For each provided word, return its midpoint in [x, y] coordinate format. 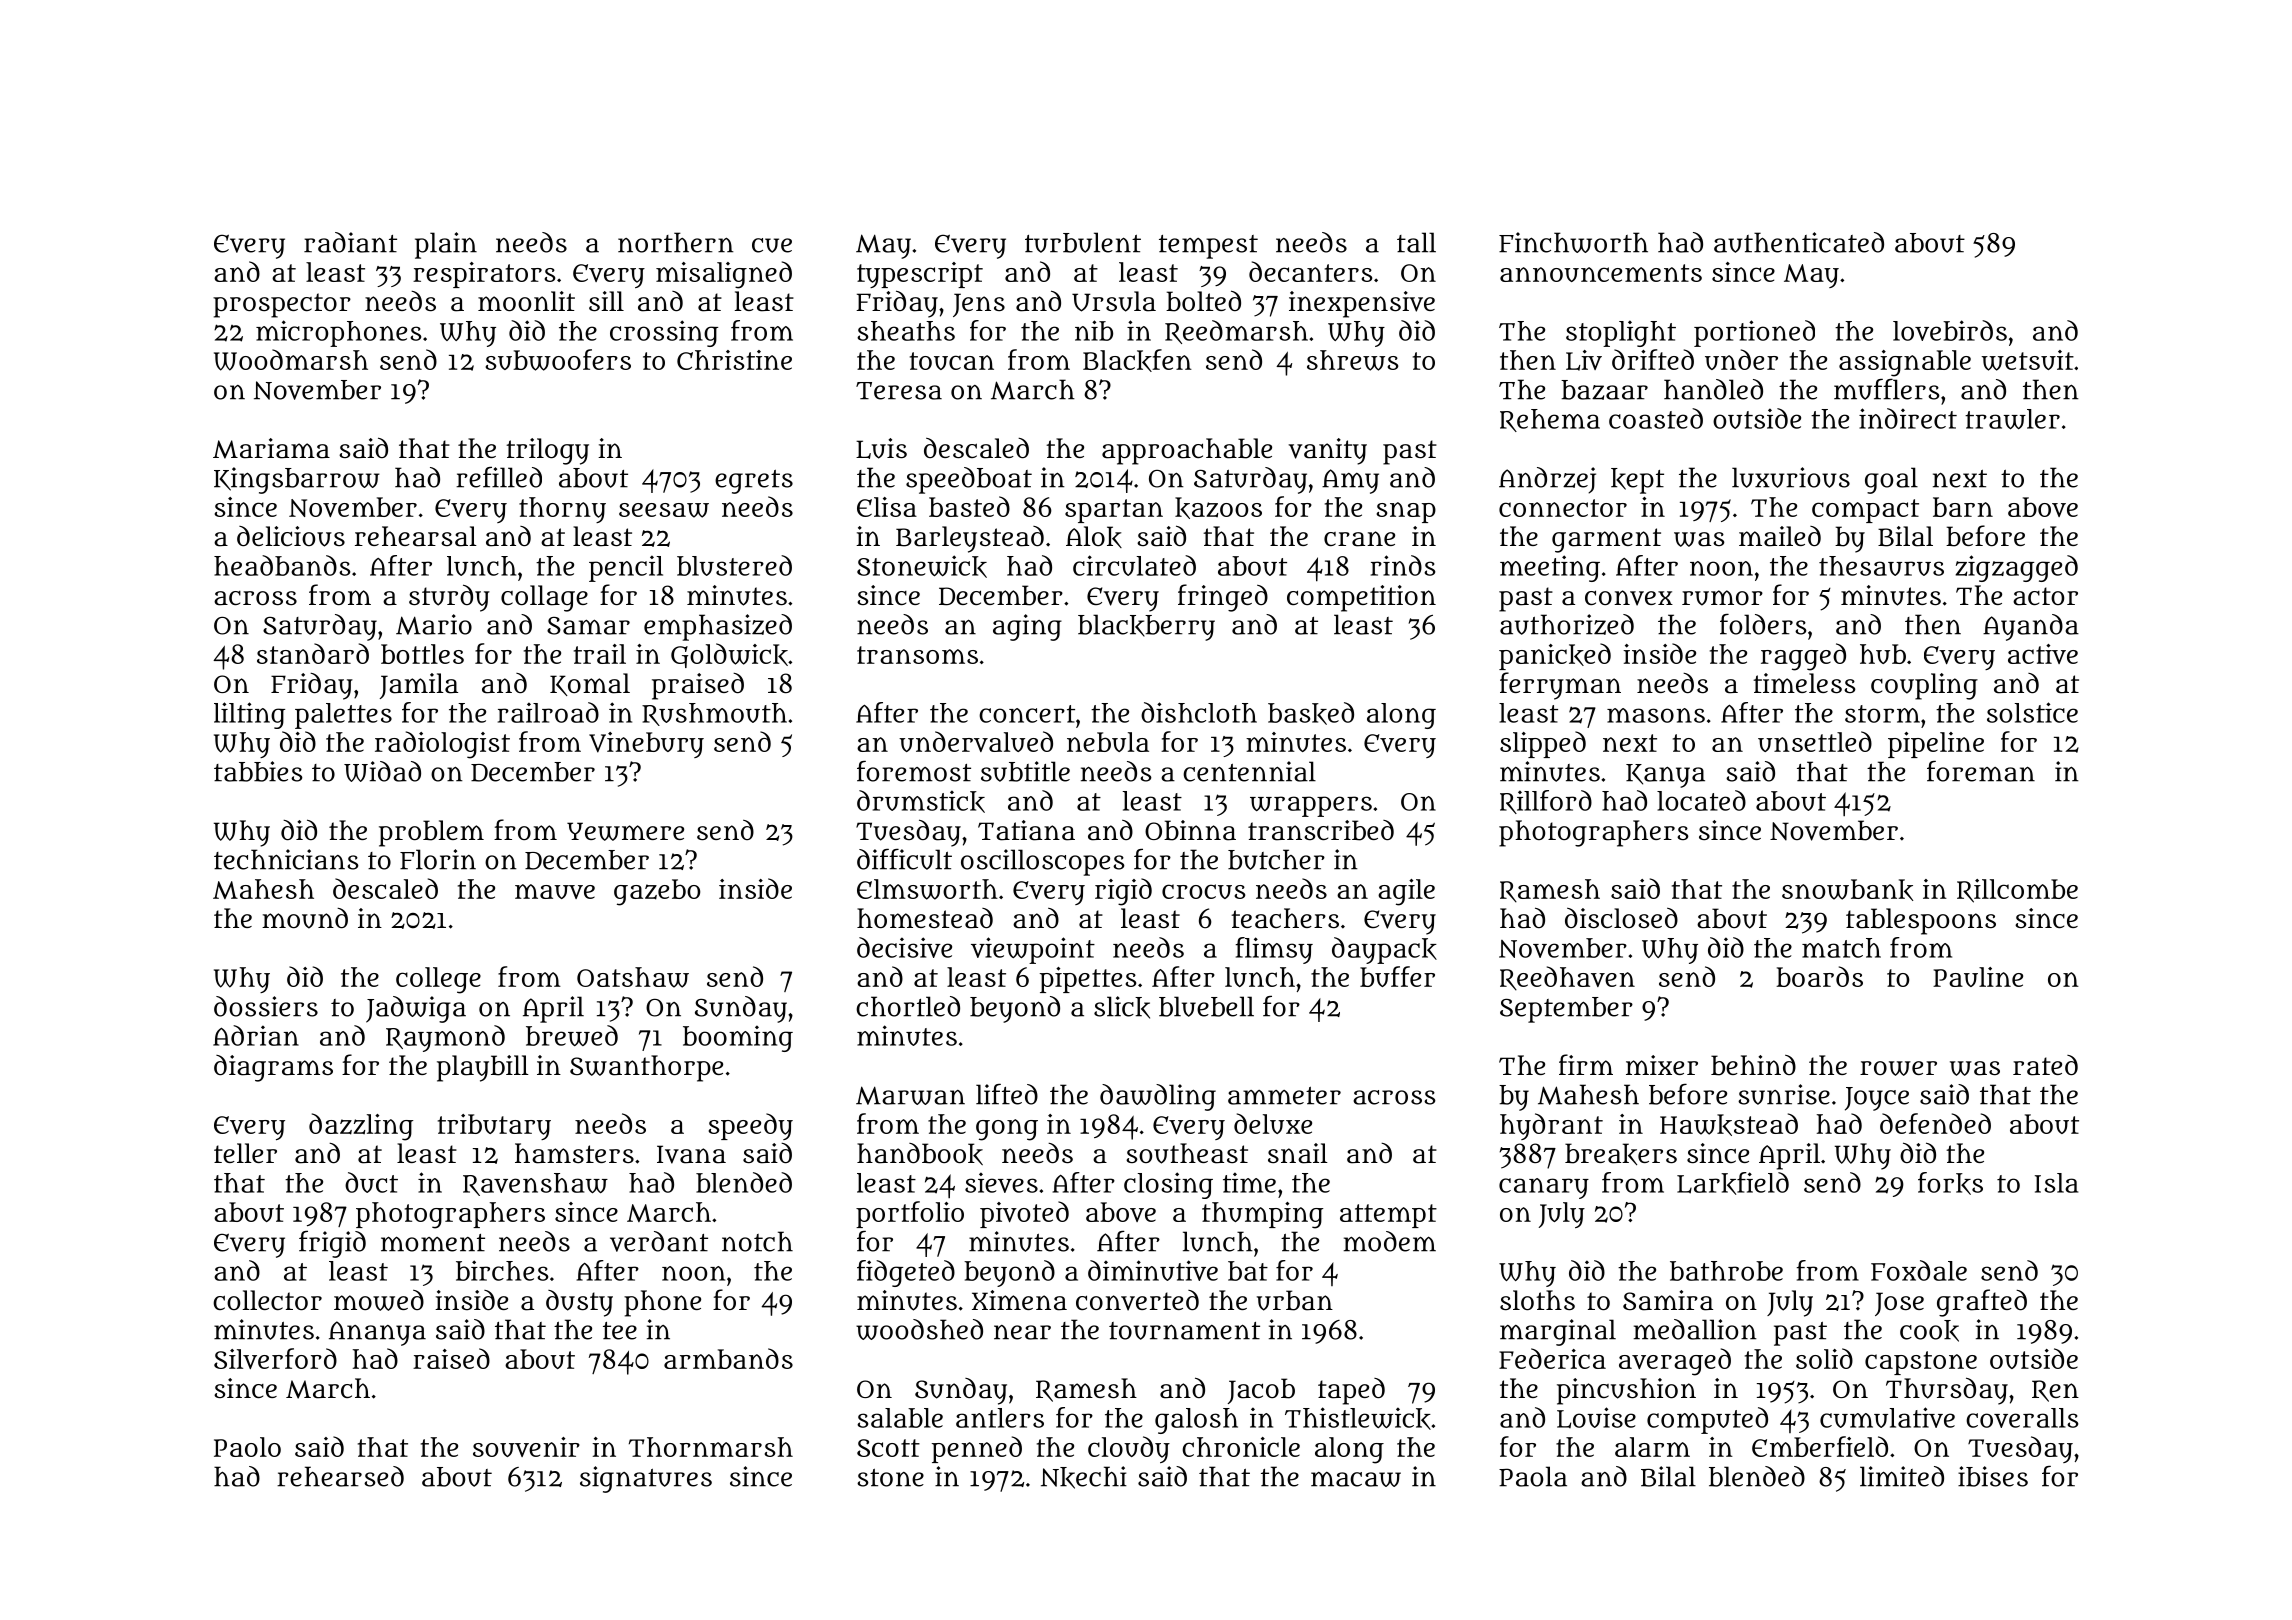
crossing [664, 333]
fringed [1223, 598]
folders [1763, 624]
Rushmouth [714, 714]
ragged [1803, 657]
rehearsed [340, 1476]
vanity [1327, 451]
